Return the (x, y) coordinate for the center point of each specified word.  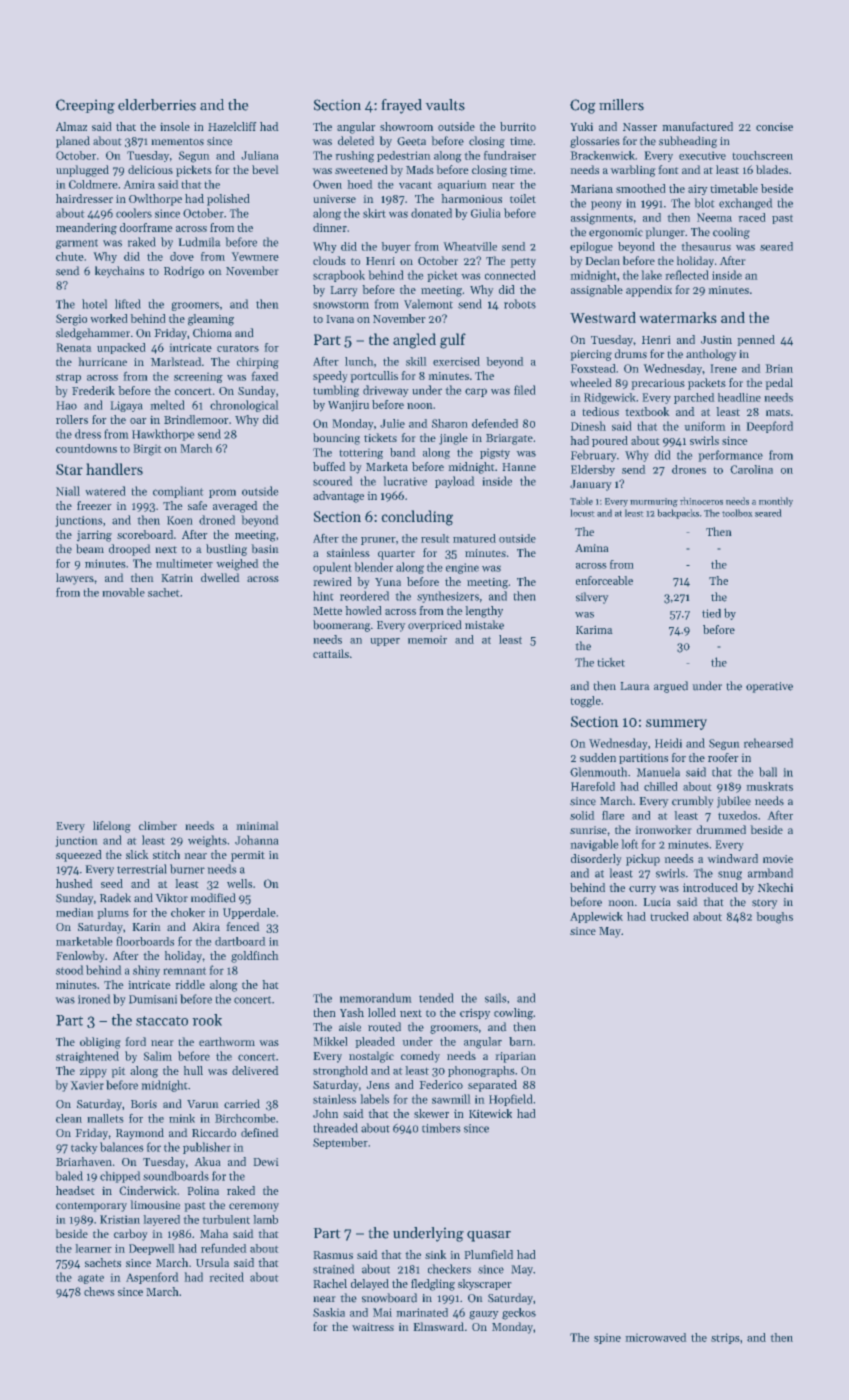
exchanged (745, 204)
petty (523, 263)
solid (582, 815)
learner (94, 1248)
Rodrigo (184, 272)
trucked (669, 916)
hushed (74, 883)
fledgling (433, 1285)
